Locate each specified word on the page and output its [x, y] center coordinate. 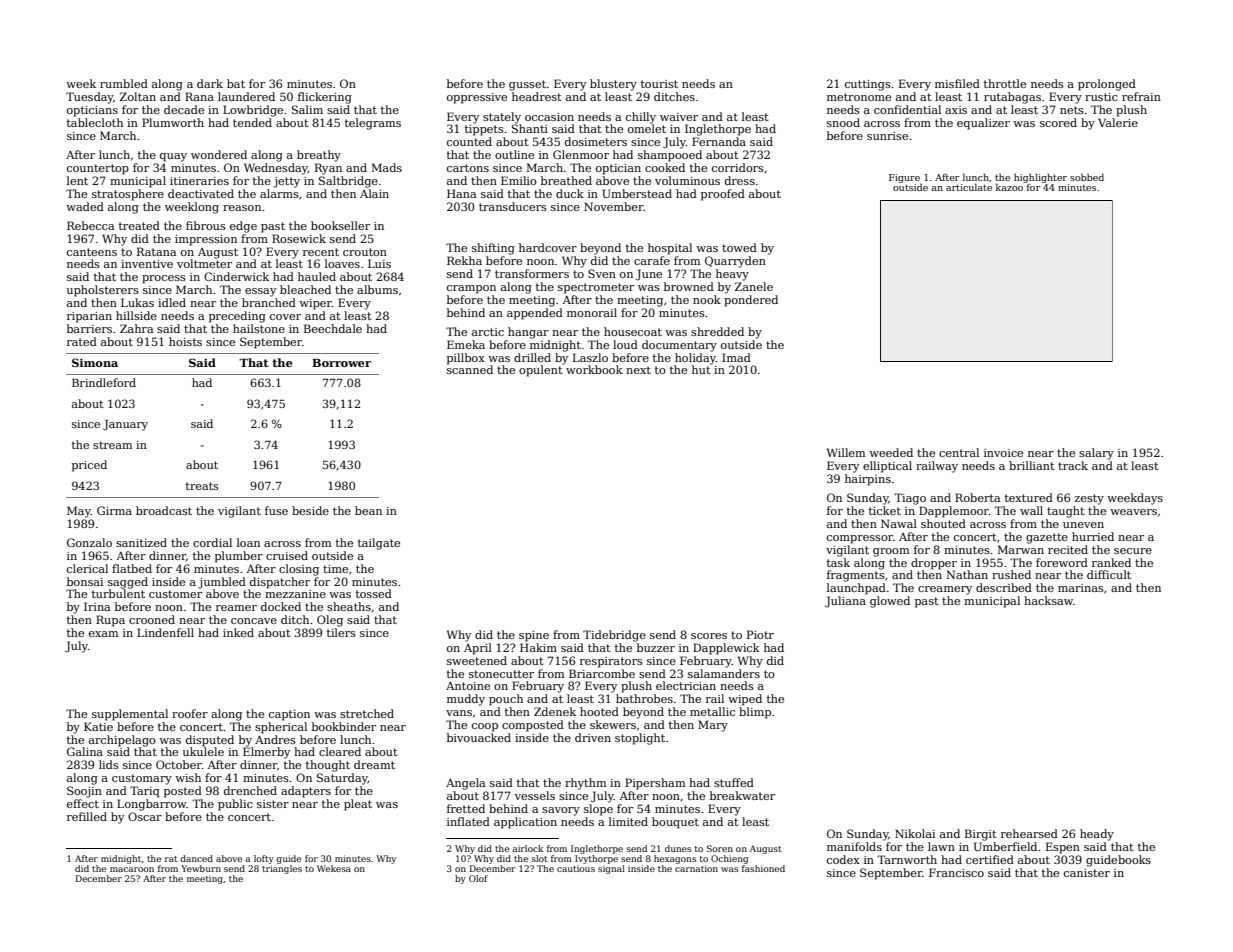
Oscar [145, 816]
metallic [712, 711]
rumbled [124, 83]
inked [238, 632]
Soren [720, 848]
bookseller [340, 225]
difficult [1109, 574]
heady [1097, 835]
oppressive [477, 98]
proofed [723, 195]
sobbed [1087, 177]
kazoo [1009, 187]
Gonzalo [89, 542]
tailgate [379, 544]
